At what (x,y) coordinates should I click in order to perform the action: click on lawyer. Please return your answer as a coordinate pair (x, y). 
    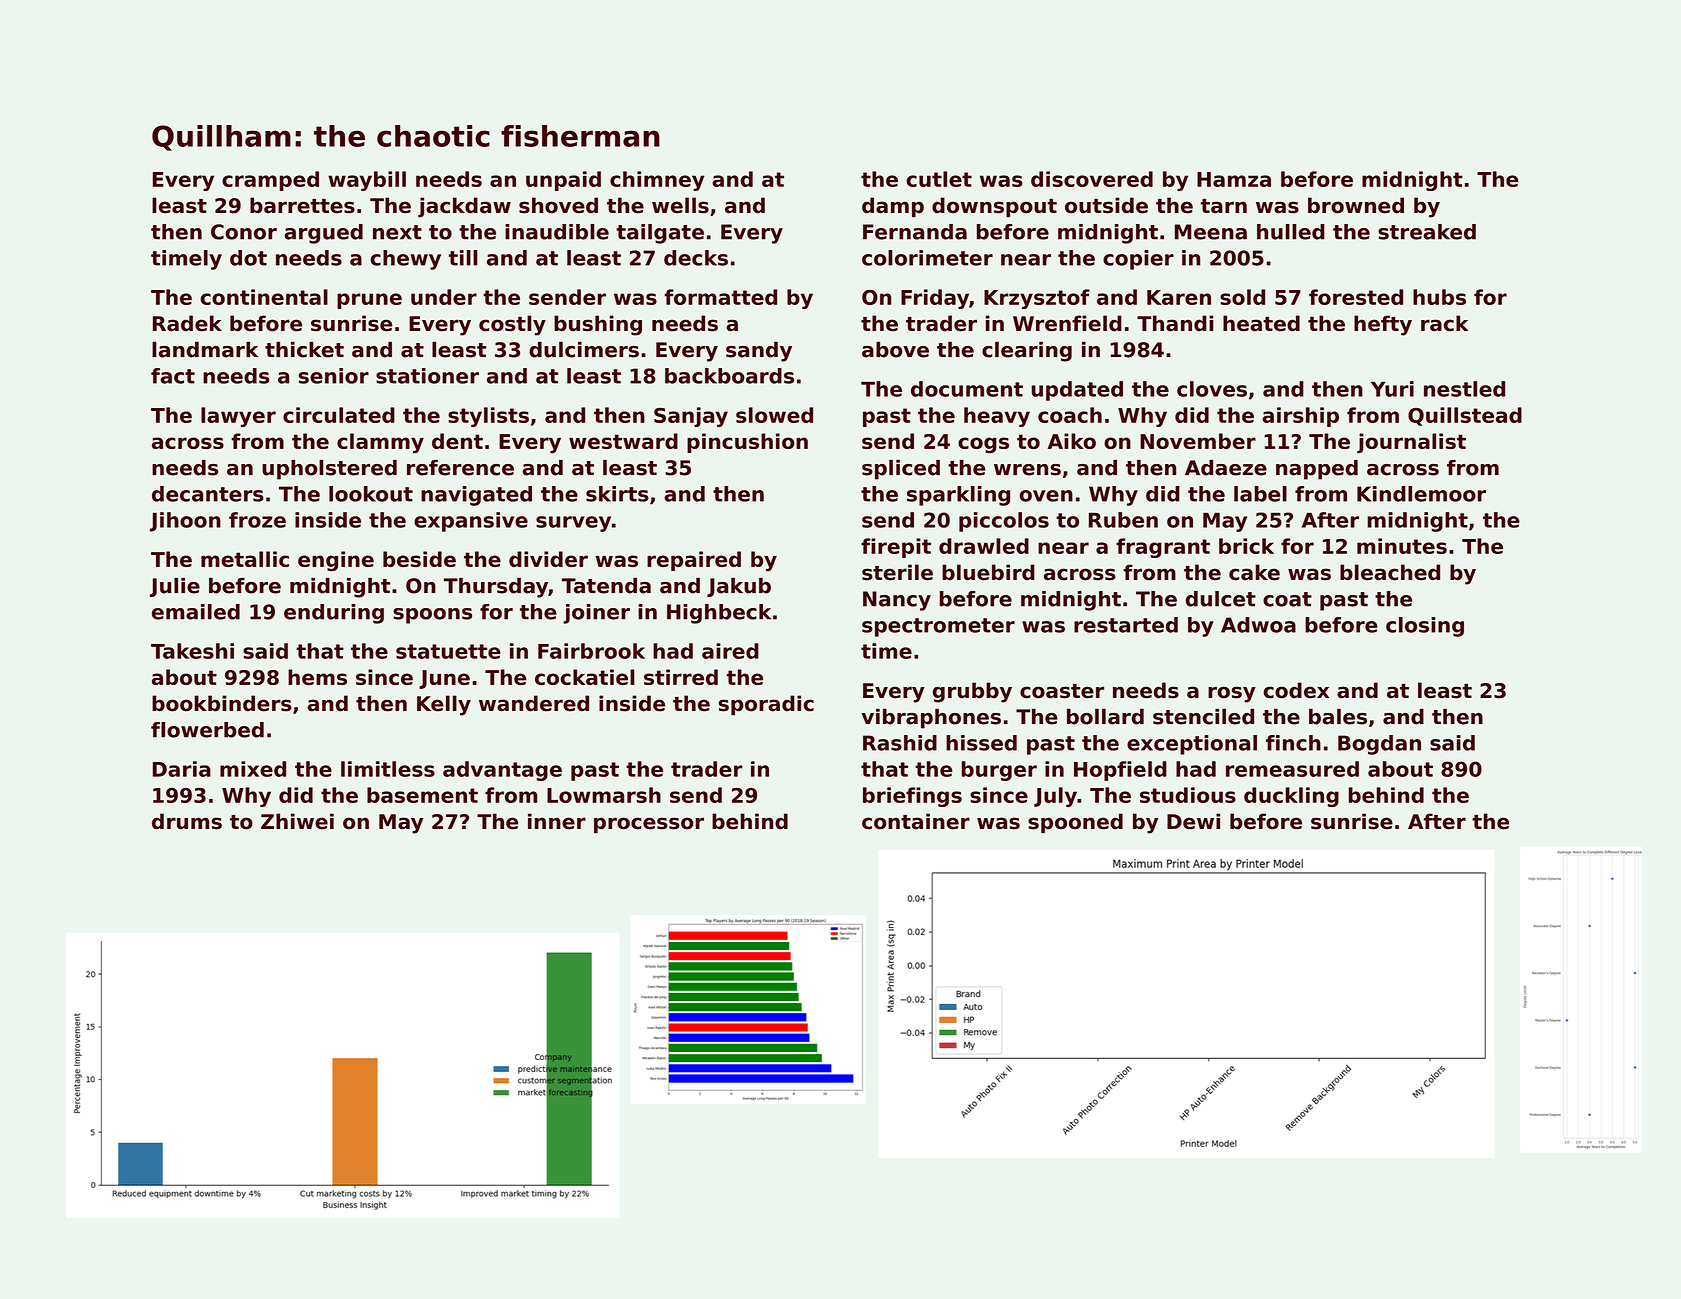
    Looking at the image, I should click on (238, 417).
